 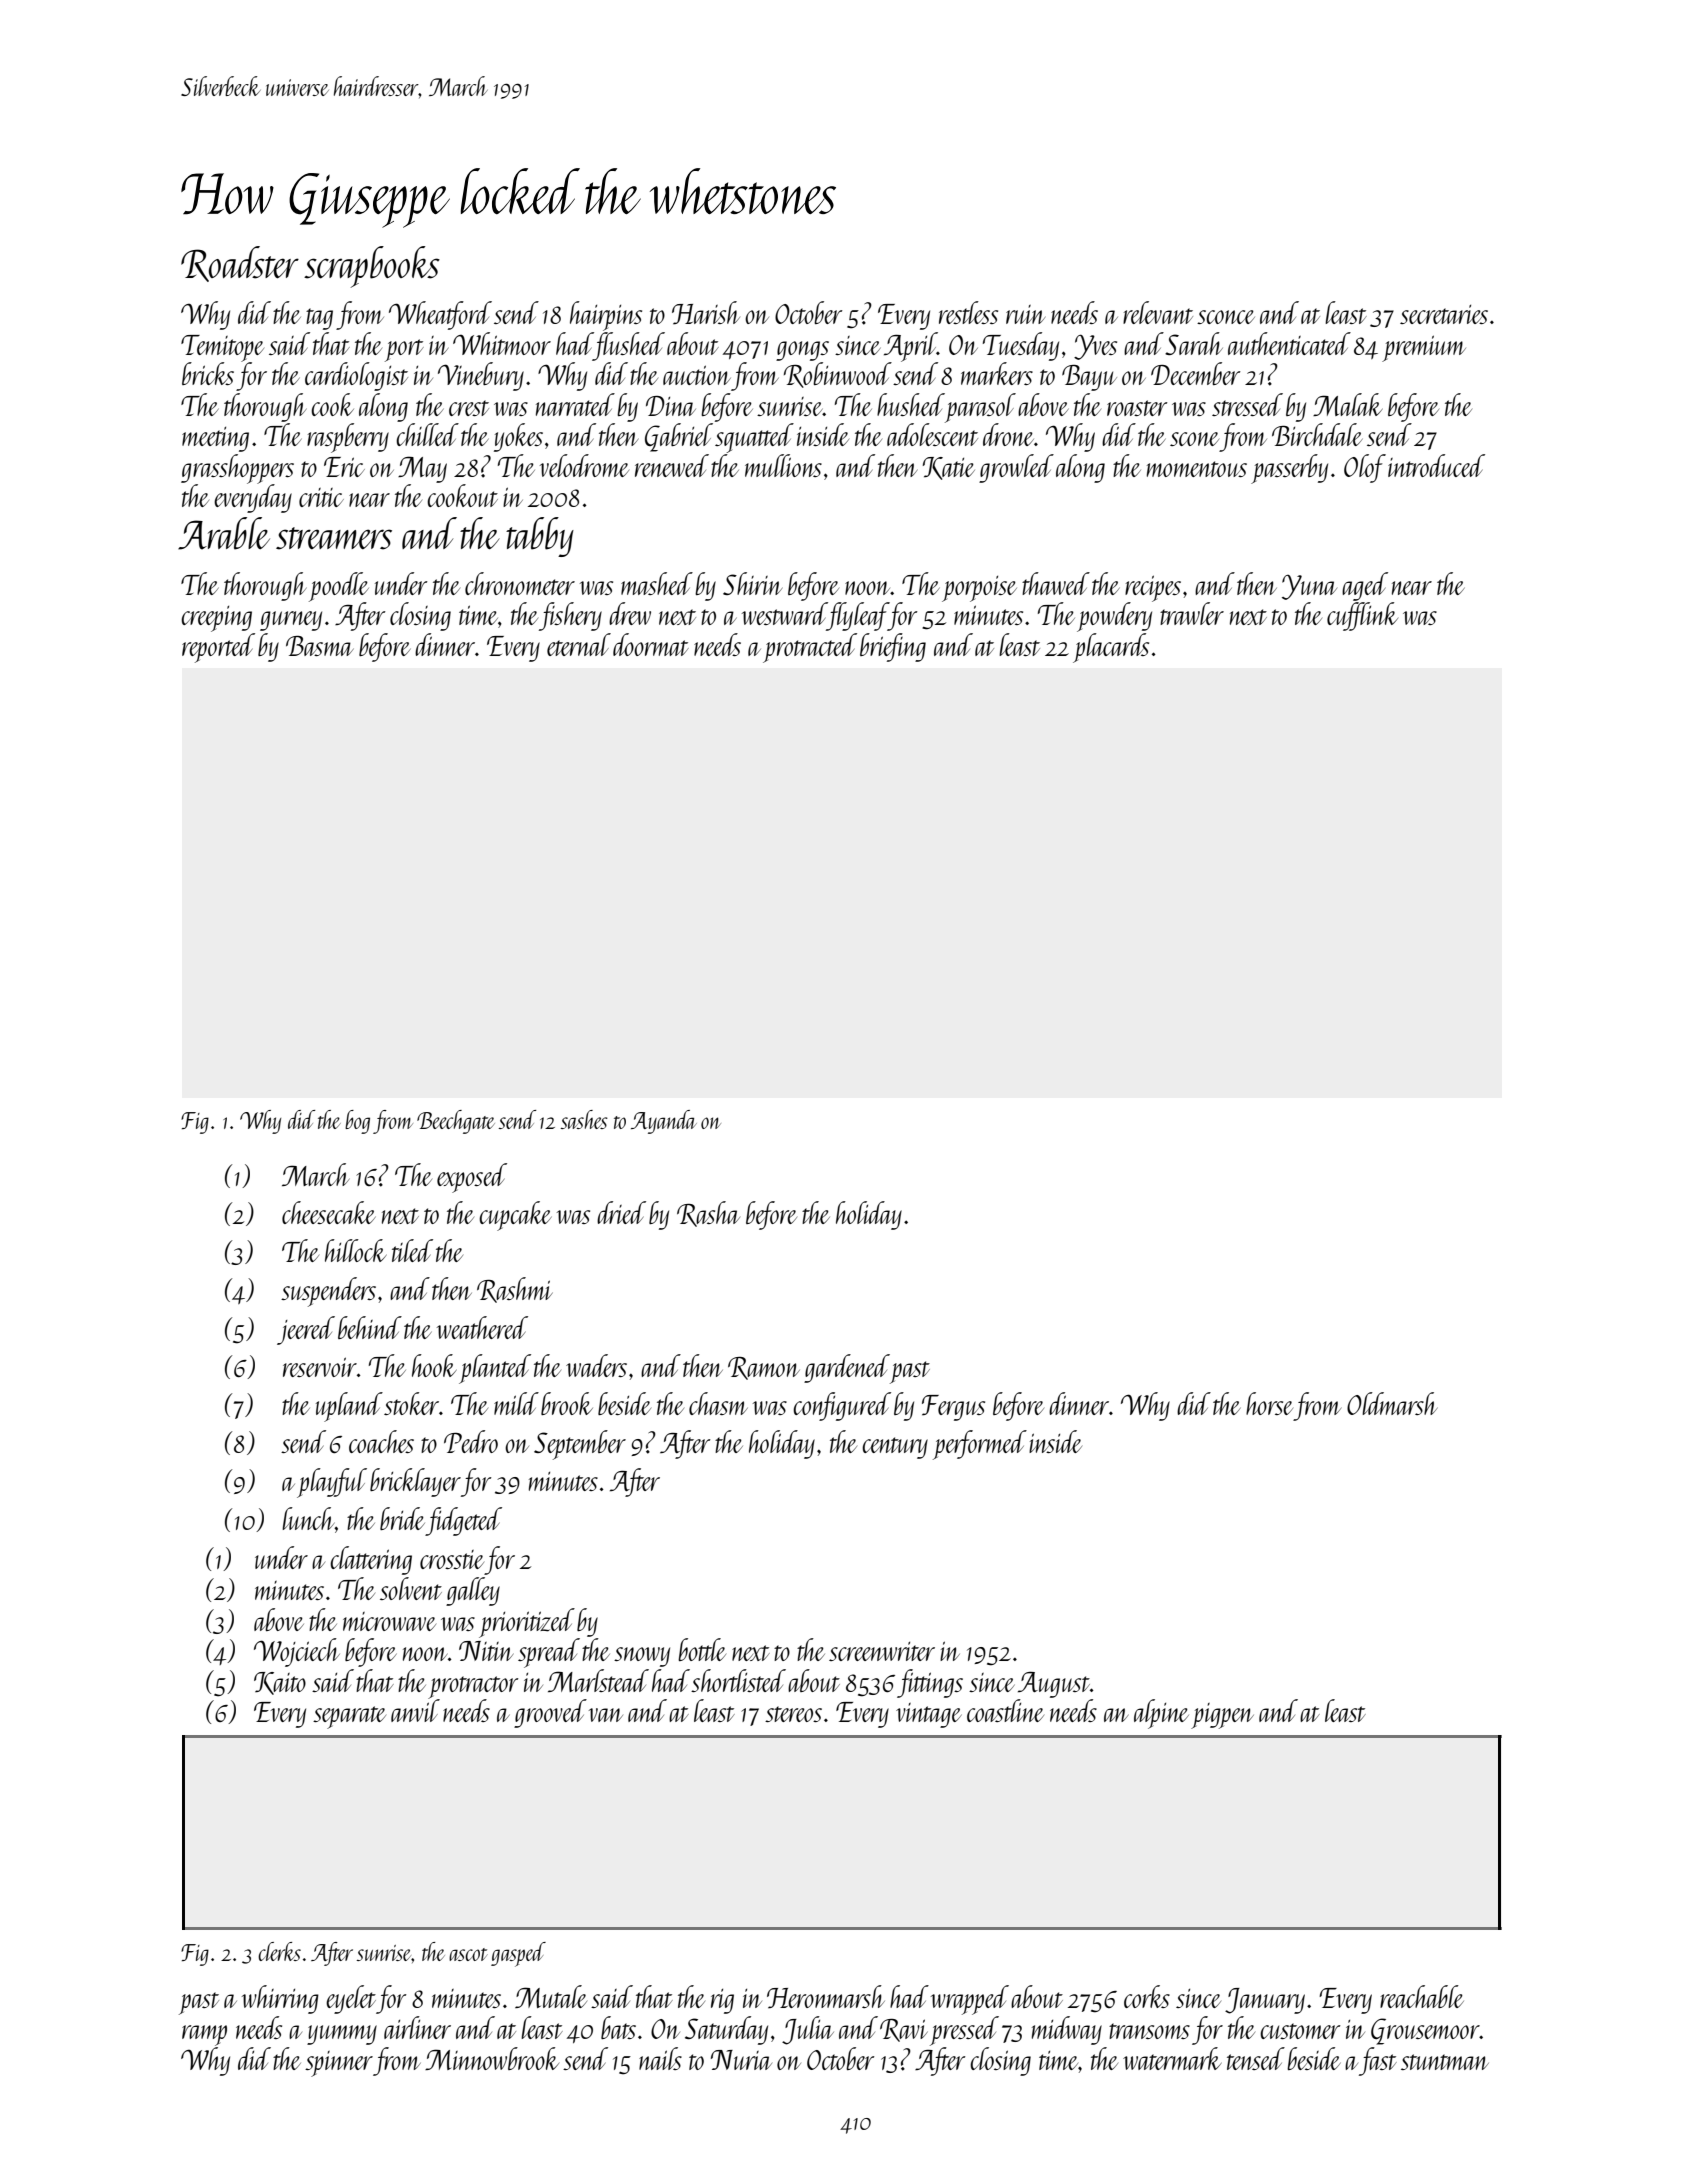 I want to click on pigpen, so click(x=1222, y=1716).
